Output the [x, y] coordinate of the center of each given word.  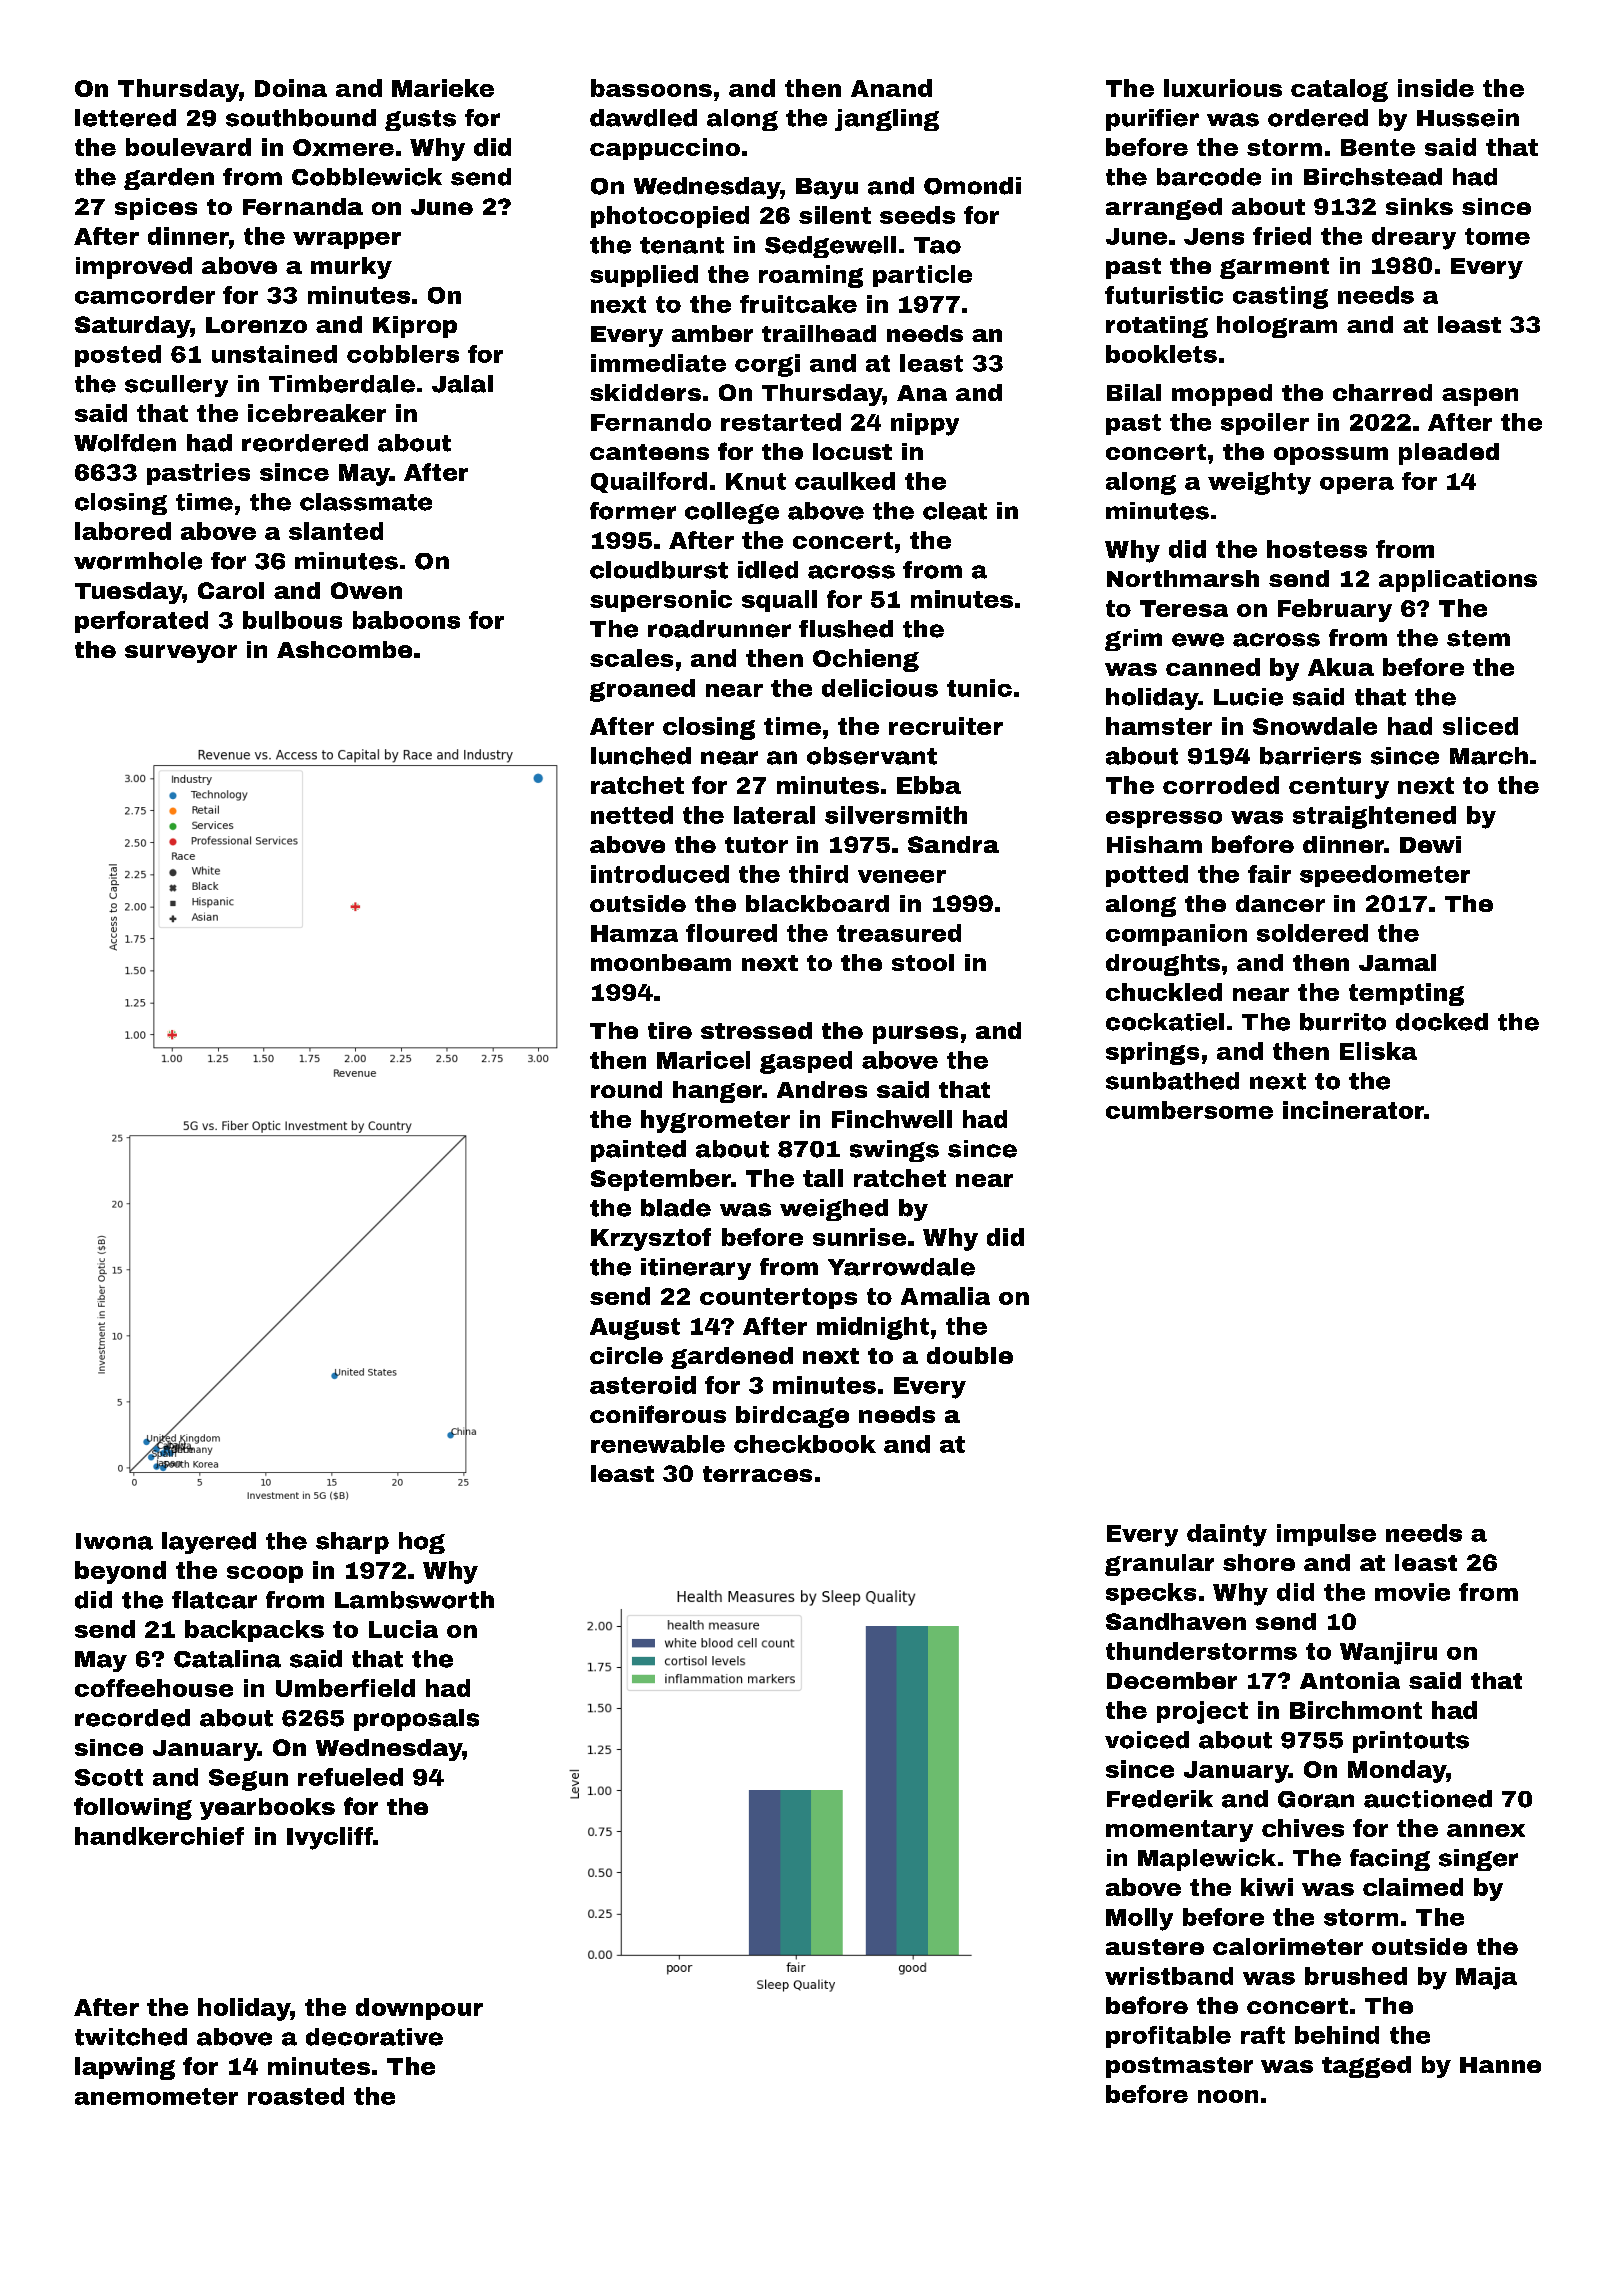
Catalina [227, 1659]
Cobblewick [367, 177]
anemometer [156, 2096]
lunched [641, 756]
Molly [1139, 1919]
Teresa [1184, 608]
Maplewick [1207, 1860]
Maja [1486, 1978]
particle [922, 276]
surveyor [181, 654]
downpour [419, 2009]
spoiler [1265, 424]
